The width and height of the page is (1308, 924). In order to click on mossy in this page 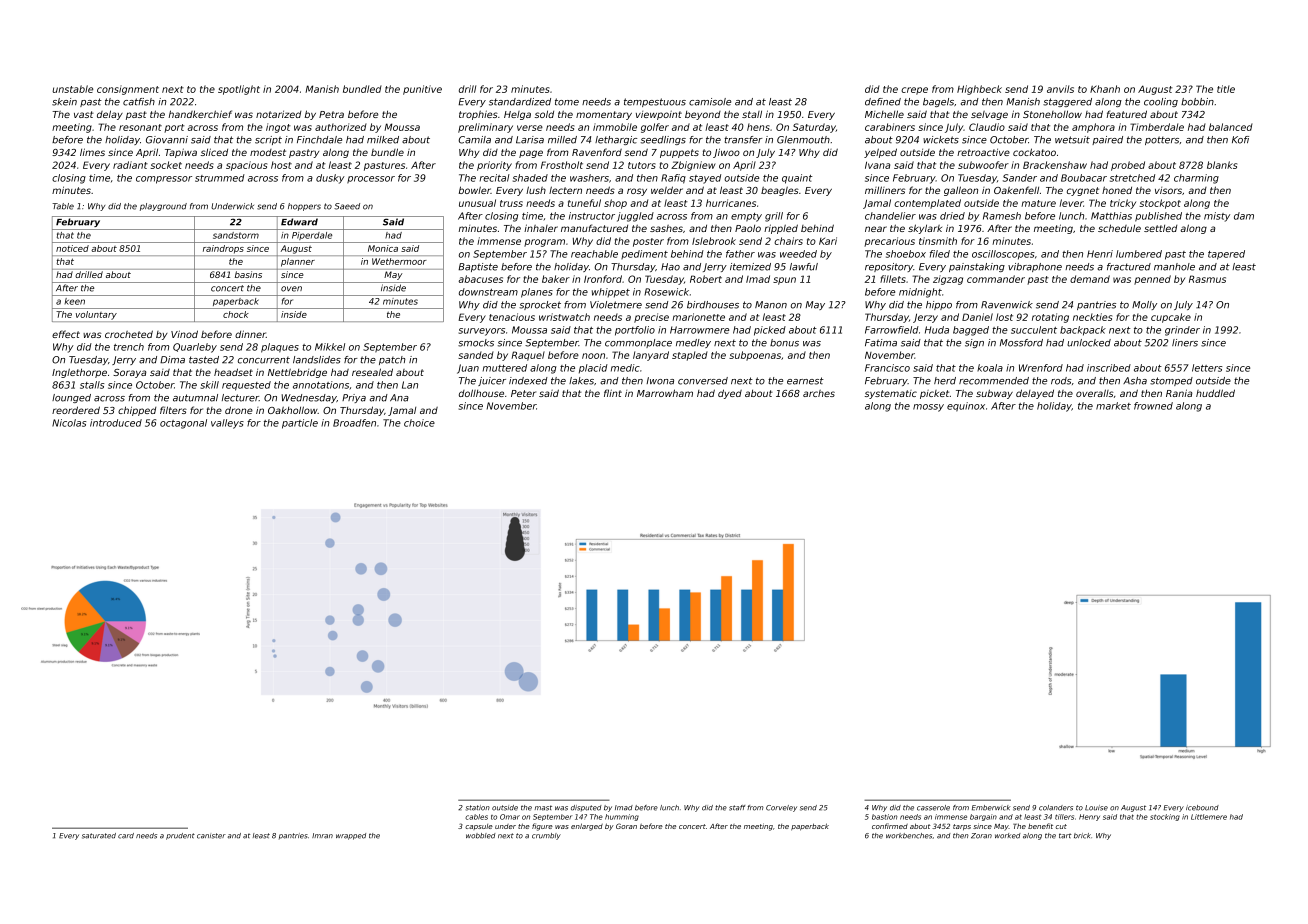, I will do `click(928, 408)`.
